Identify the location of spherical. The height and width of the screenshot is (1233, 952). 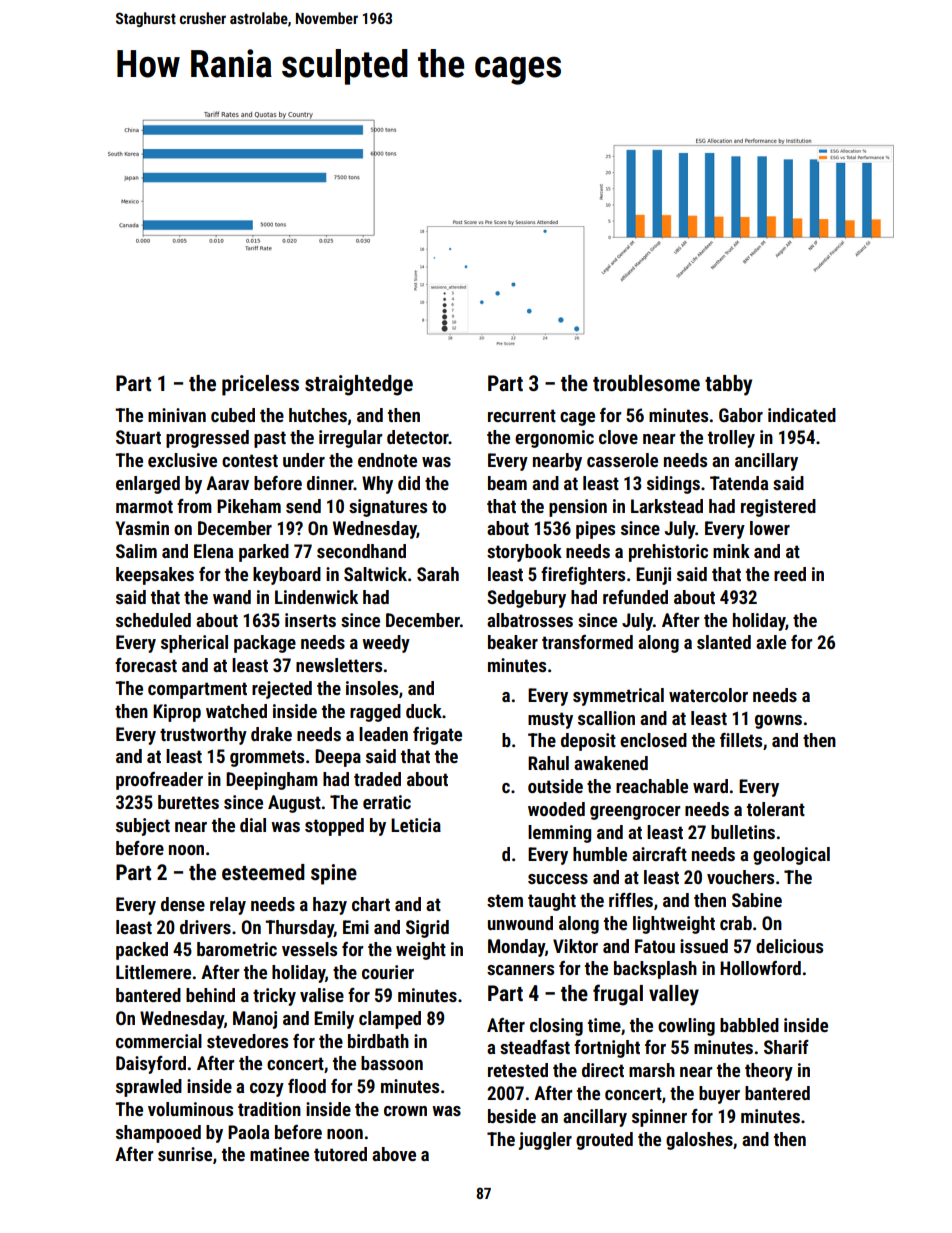
(194, 644).
